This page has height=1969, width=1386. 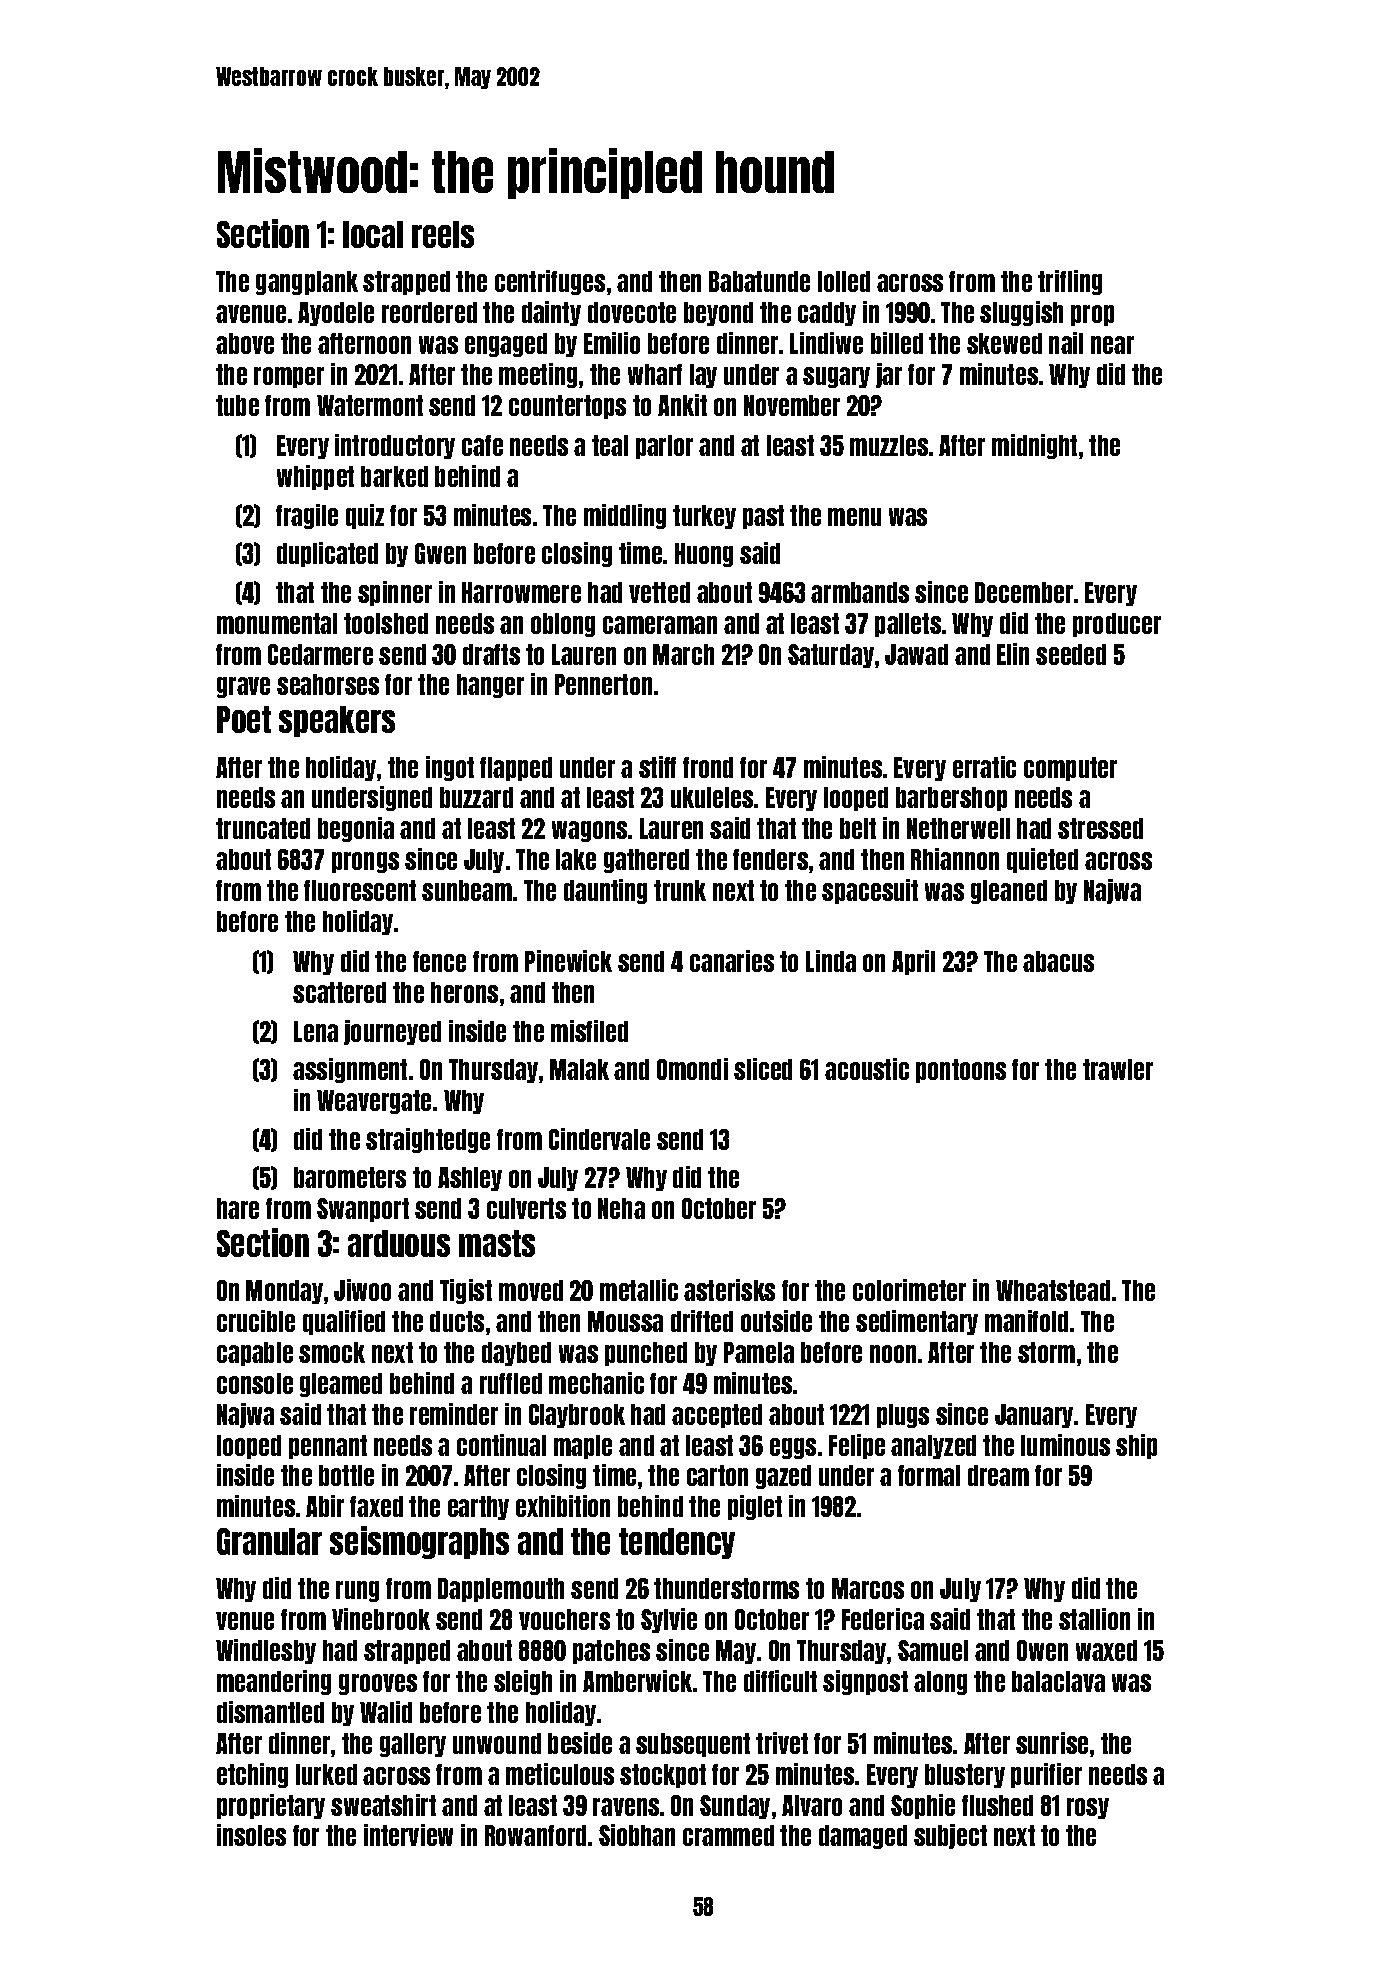 I want to click on capable, so click(x=255, y=1354).
